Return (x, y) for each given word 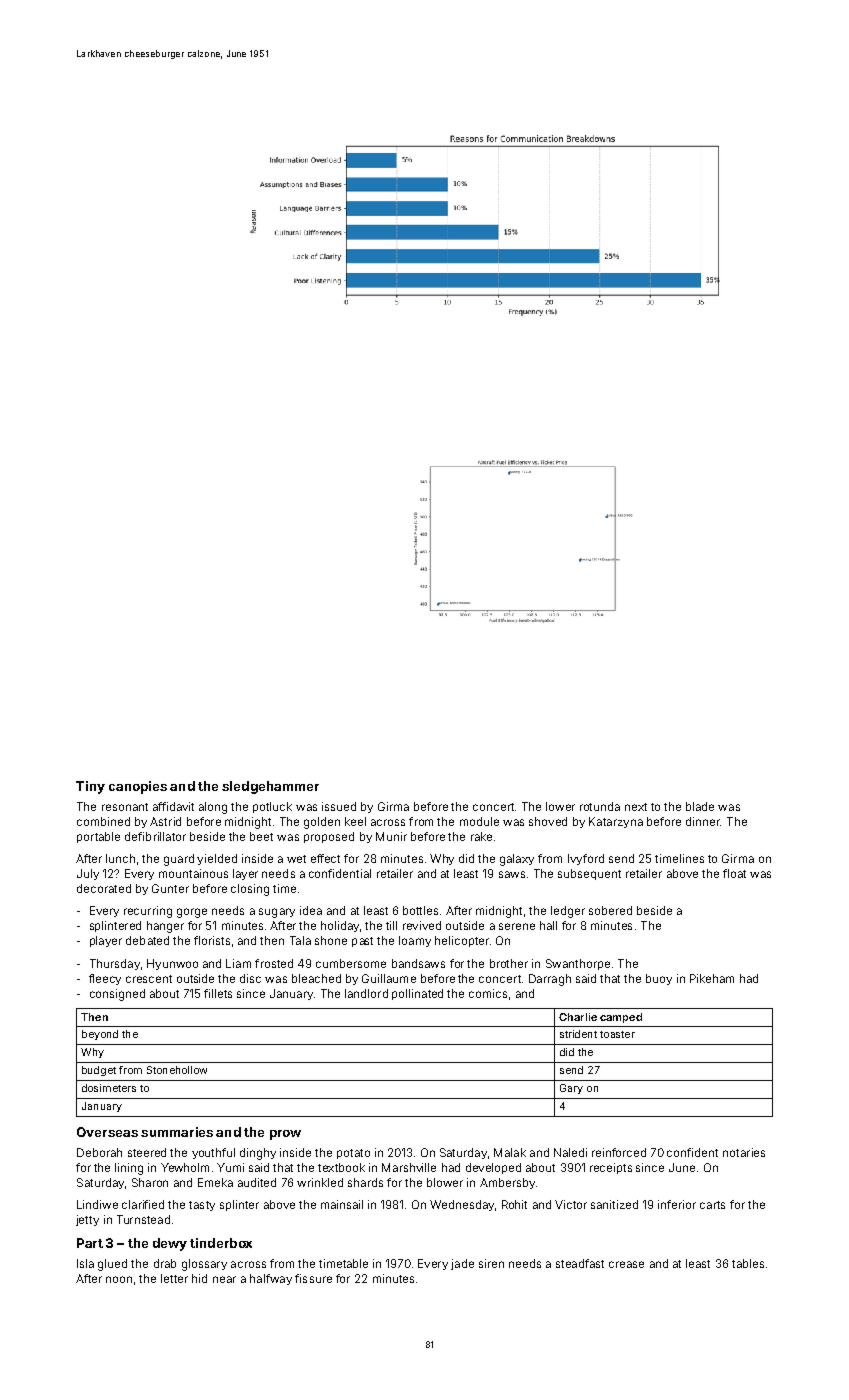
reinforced (619, 1152)
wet (296, 859)
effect (325, 858)
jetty (87, 1220)
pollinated (417, 994)
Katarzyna (616, 822)
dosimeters (109, 1088)
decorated (104, 888)
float (734, 873)
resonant (125, 807)
